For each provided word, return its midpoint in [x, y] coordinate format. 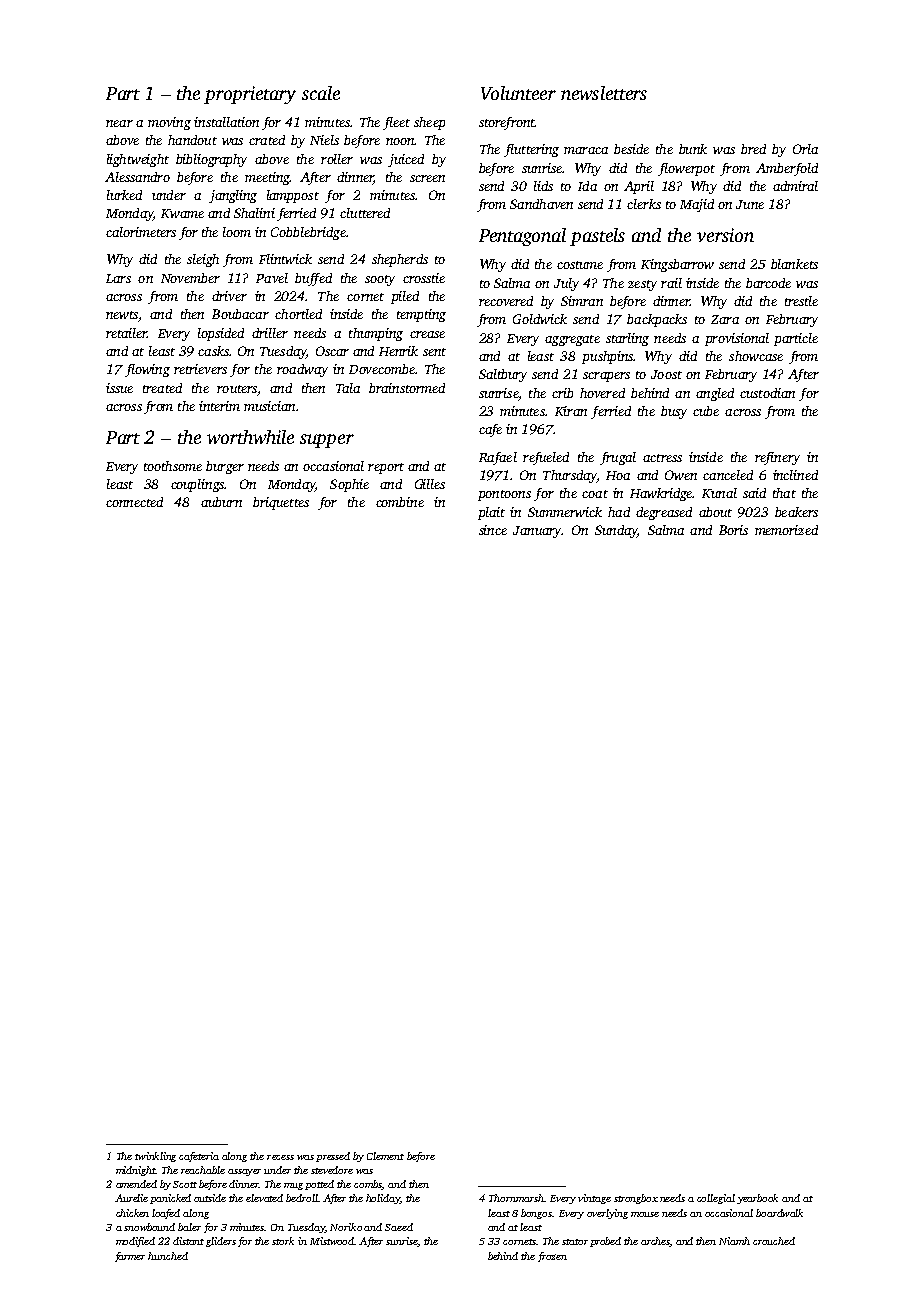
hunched [168, 1256]
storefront [507, 123]
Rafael [498, 458]
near [119, 123]
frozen [552, 1257]
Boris [733, 530]
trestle [801, 301]
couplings [197, 485]
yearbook [757, 1199]
